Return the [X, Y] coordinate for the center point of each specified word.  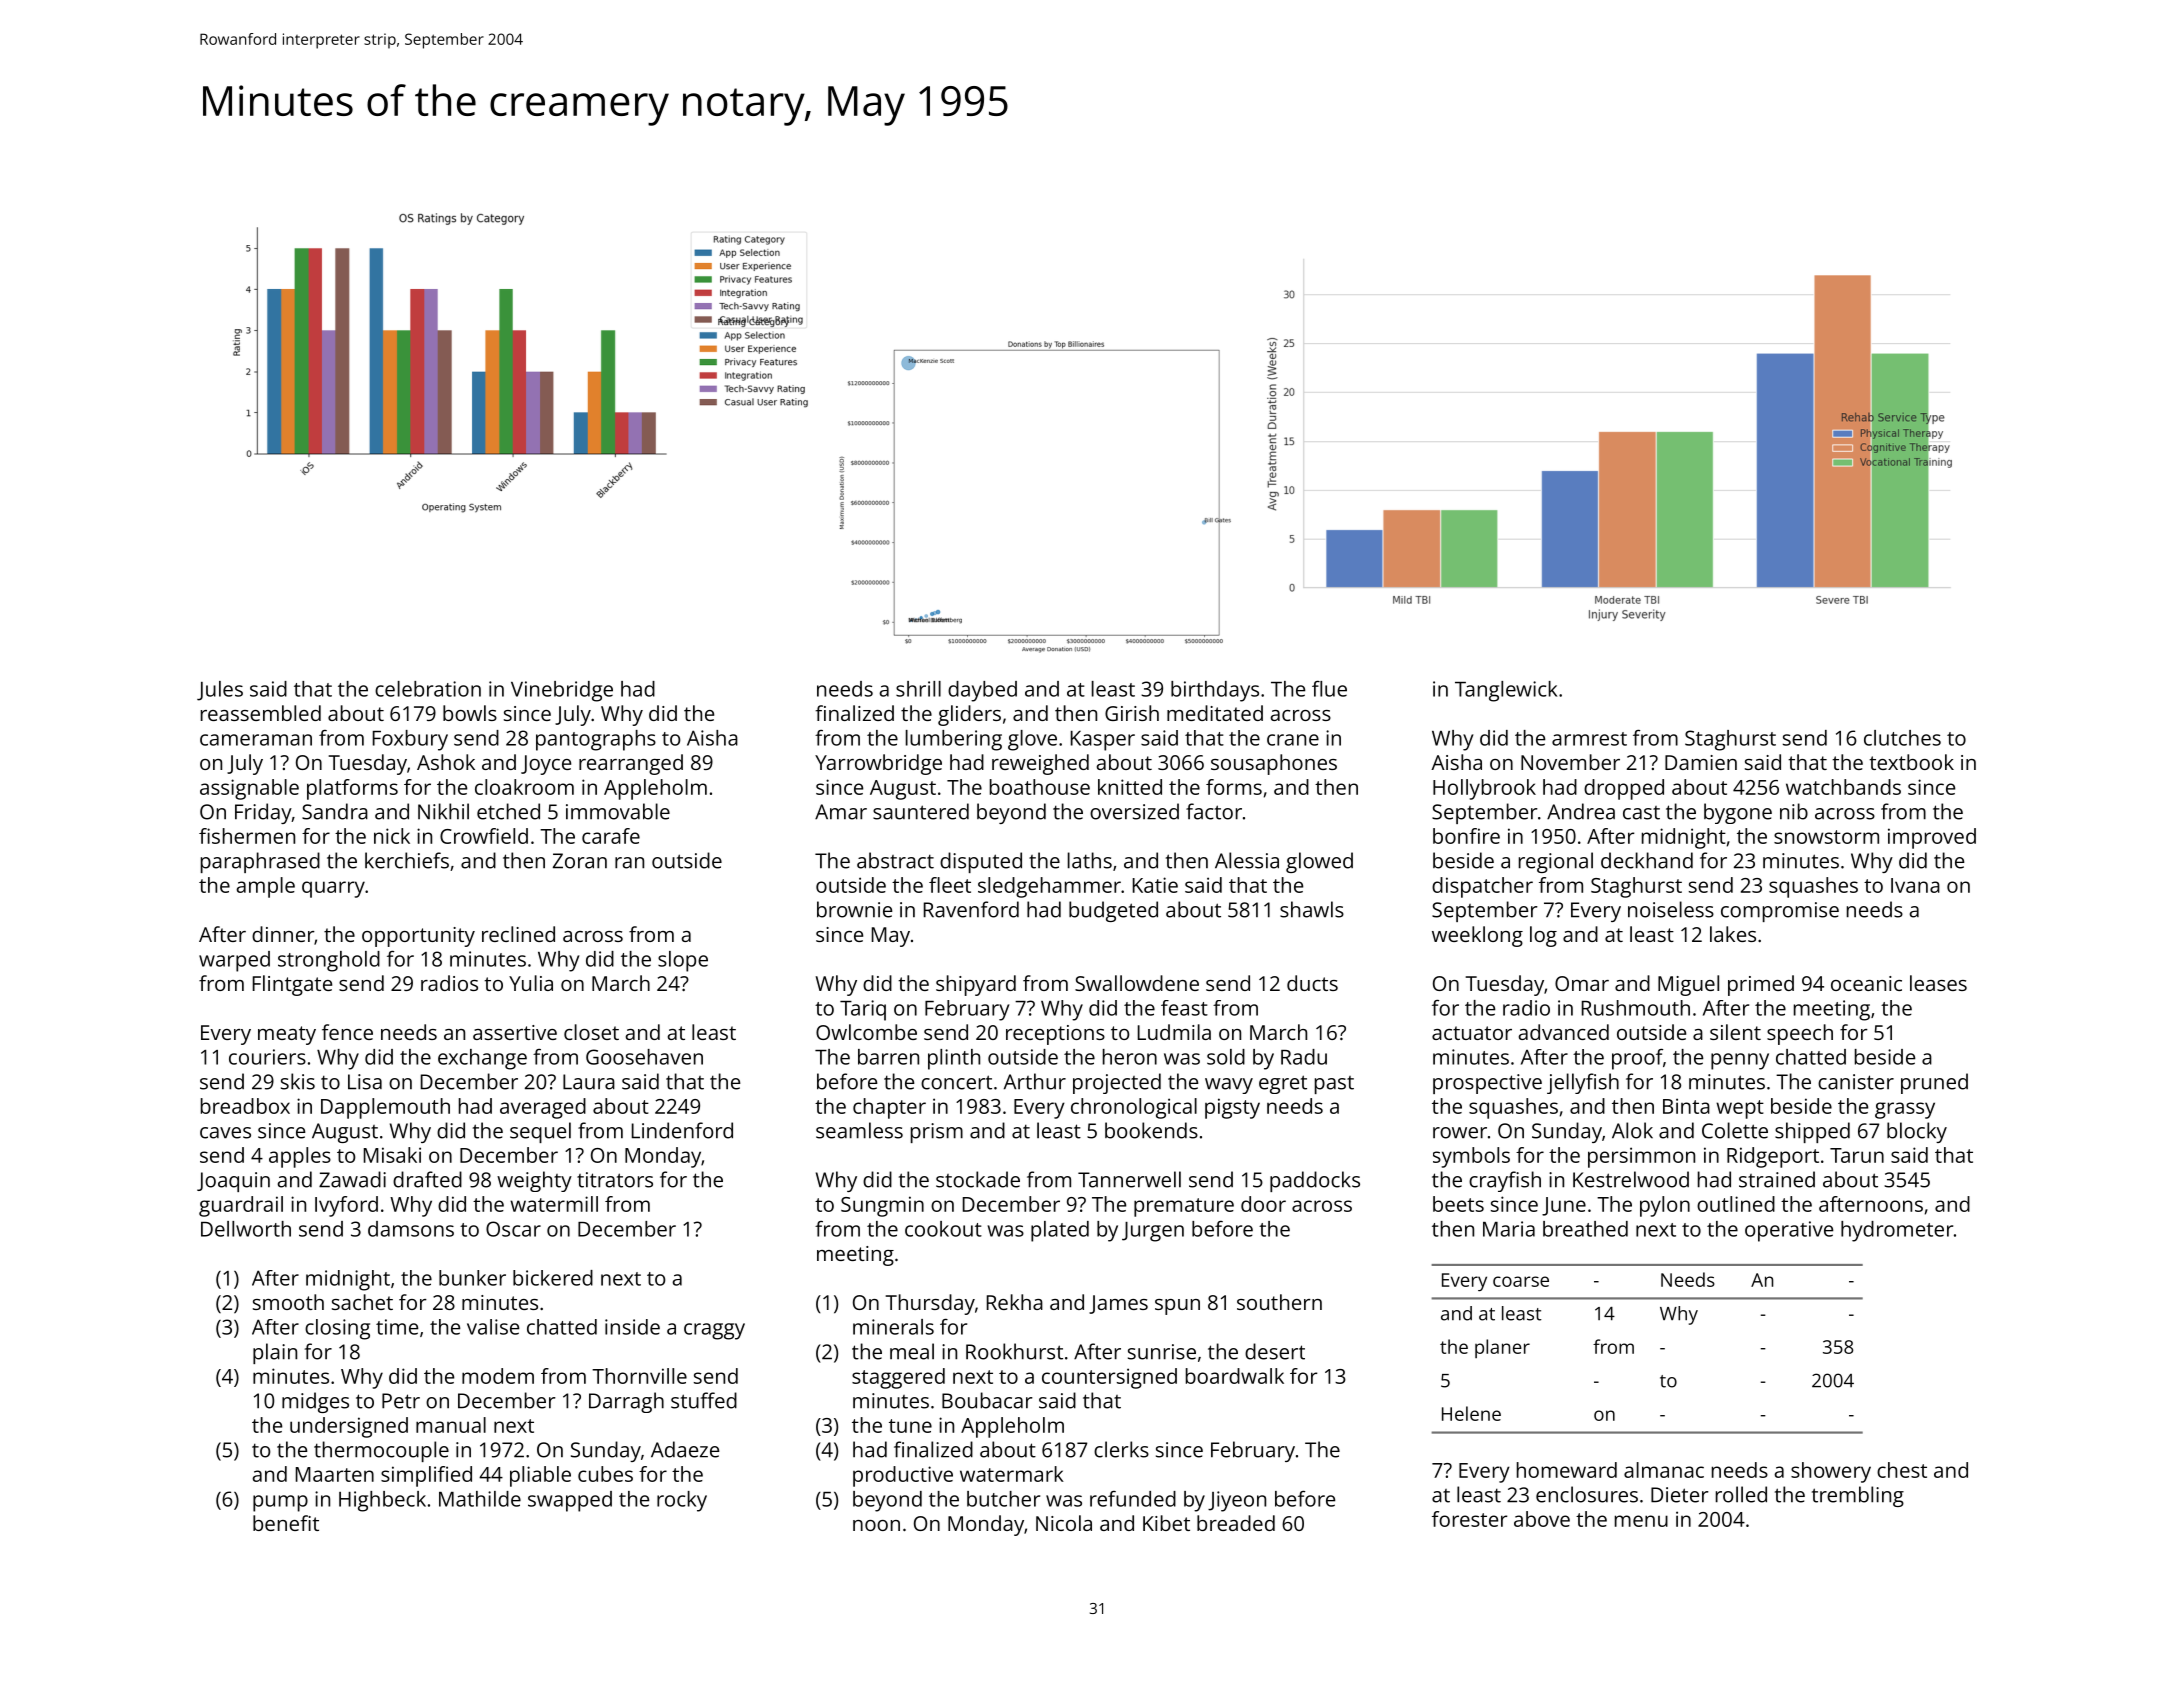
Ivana [1915, 885]
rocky [682, 1501]
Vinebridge [562, 691]
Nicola [1064, 1523]
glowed [1319, 862]
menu [1641, 1521]
